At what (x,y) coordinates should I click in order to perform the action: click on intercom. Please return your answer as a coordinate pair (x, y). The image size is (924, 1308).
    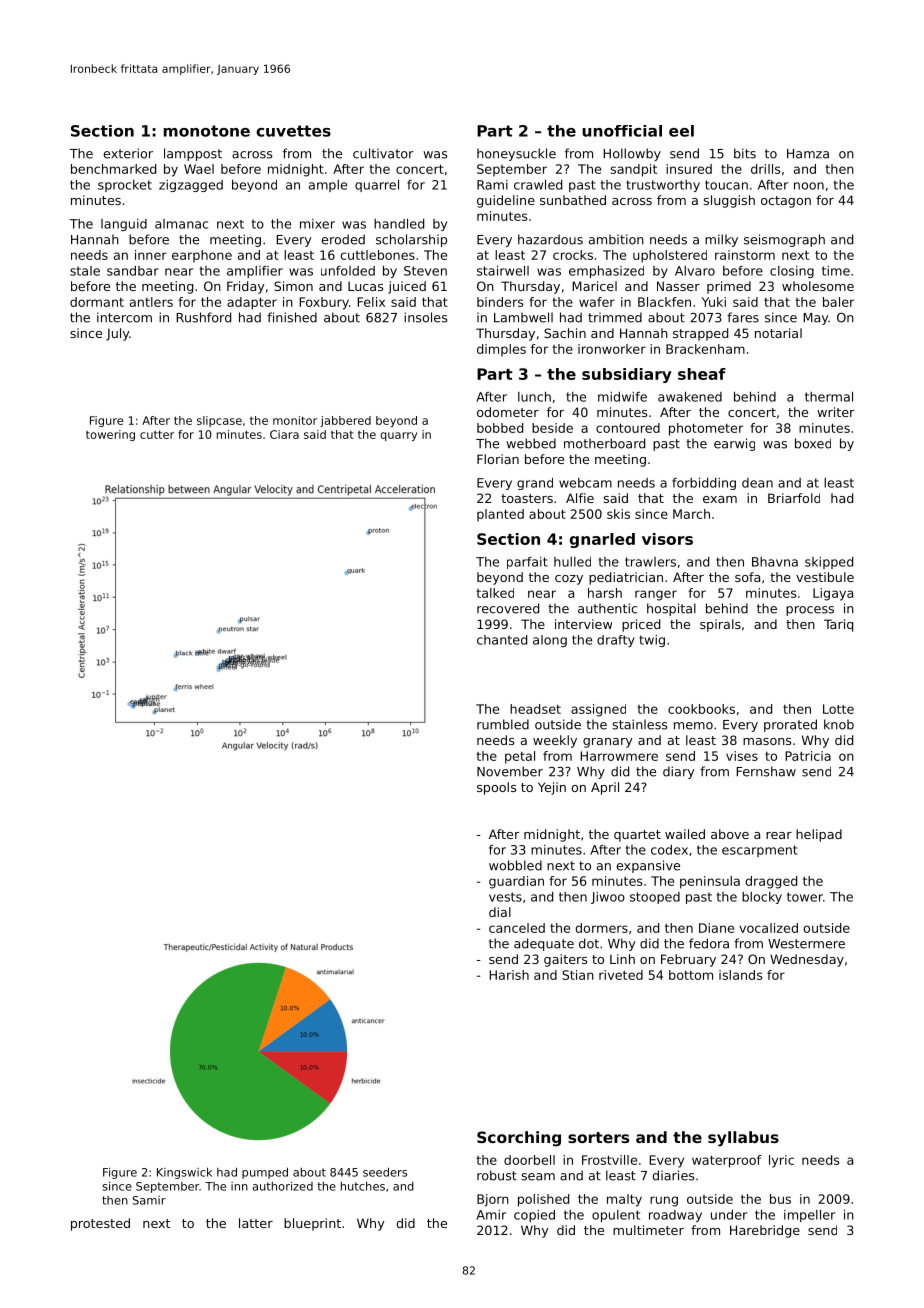
    Looking at the image, I should click on (124, 317).
